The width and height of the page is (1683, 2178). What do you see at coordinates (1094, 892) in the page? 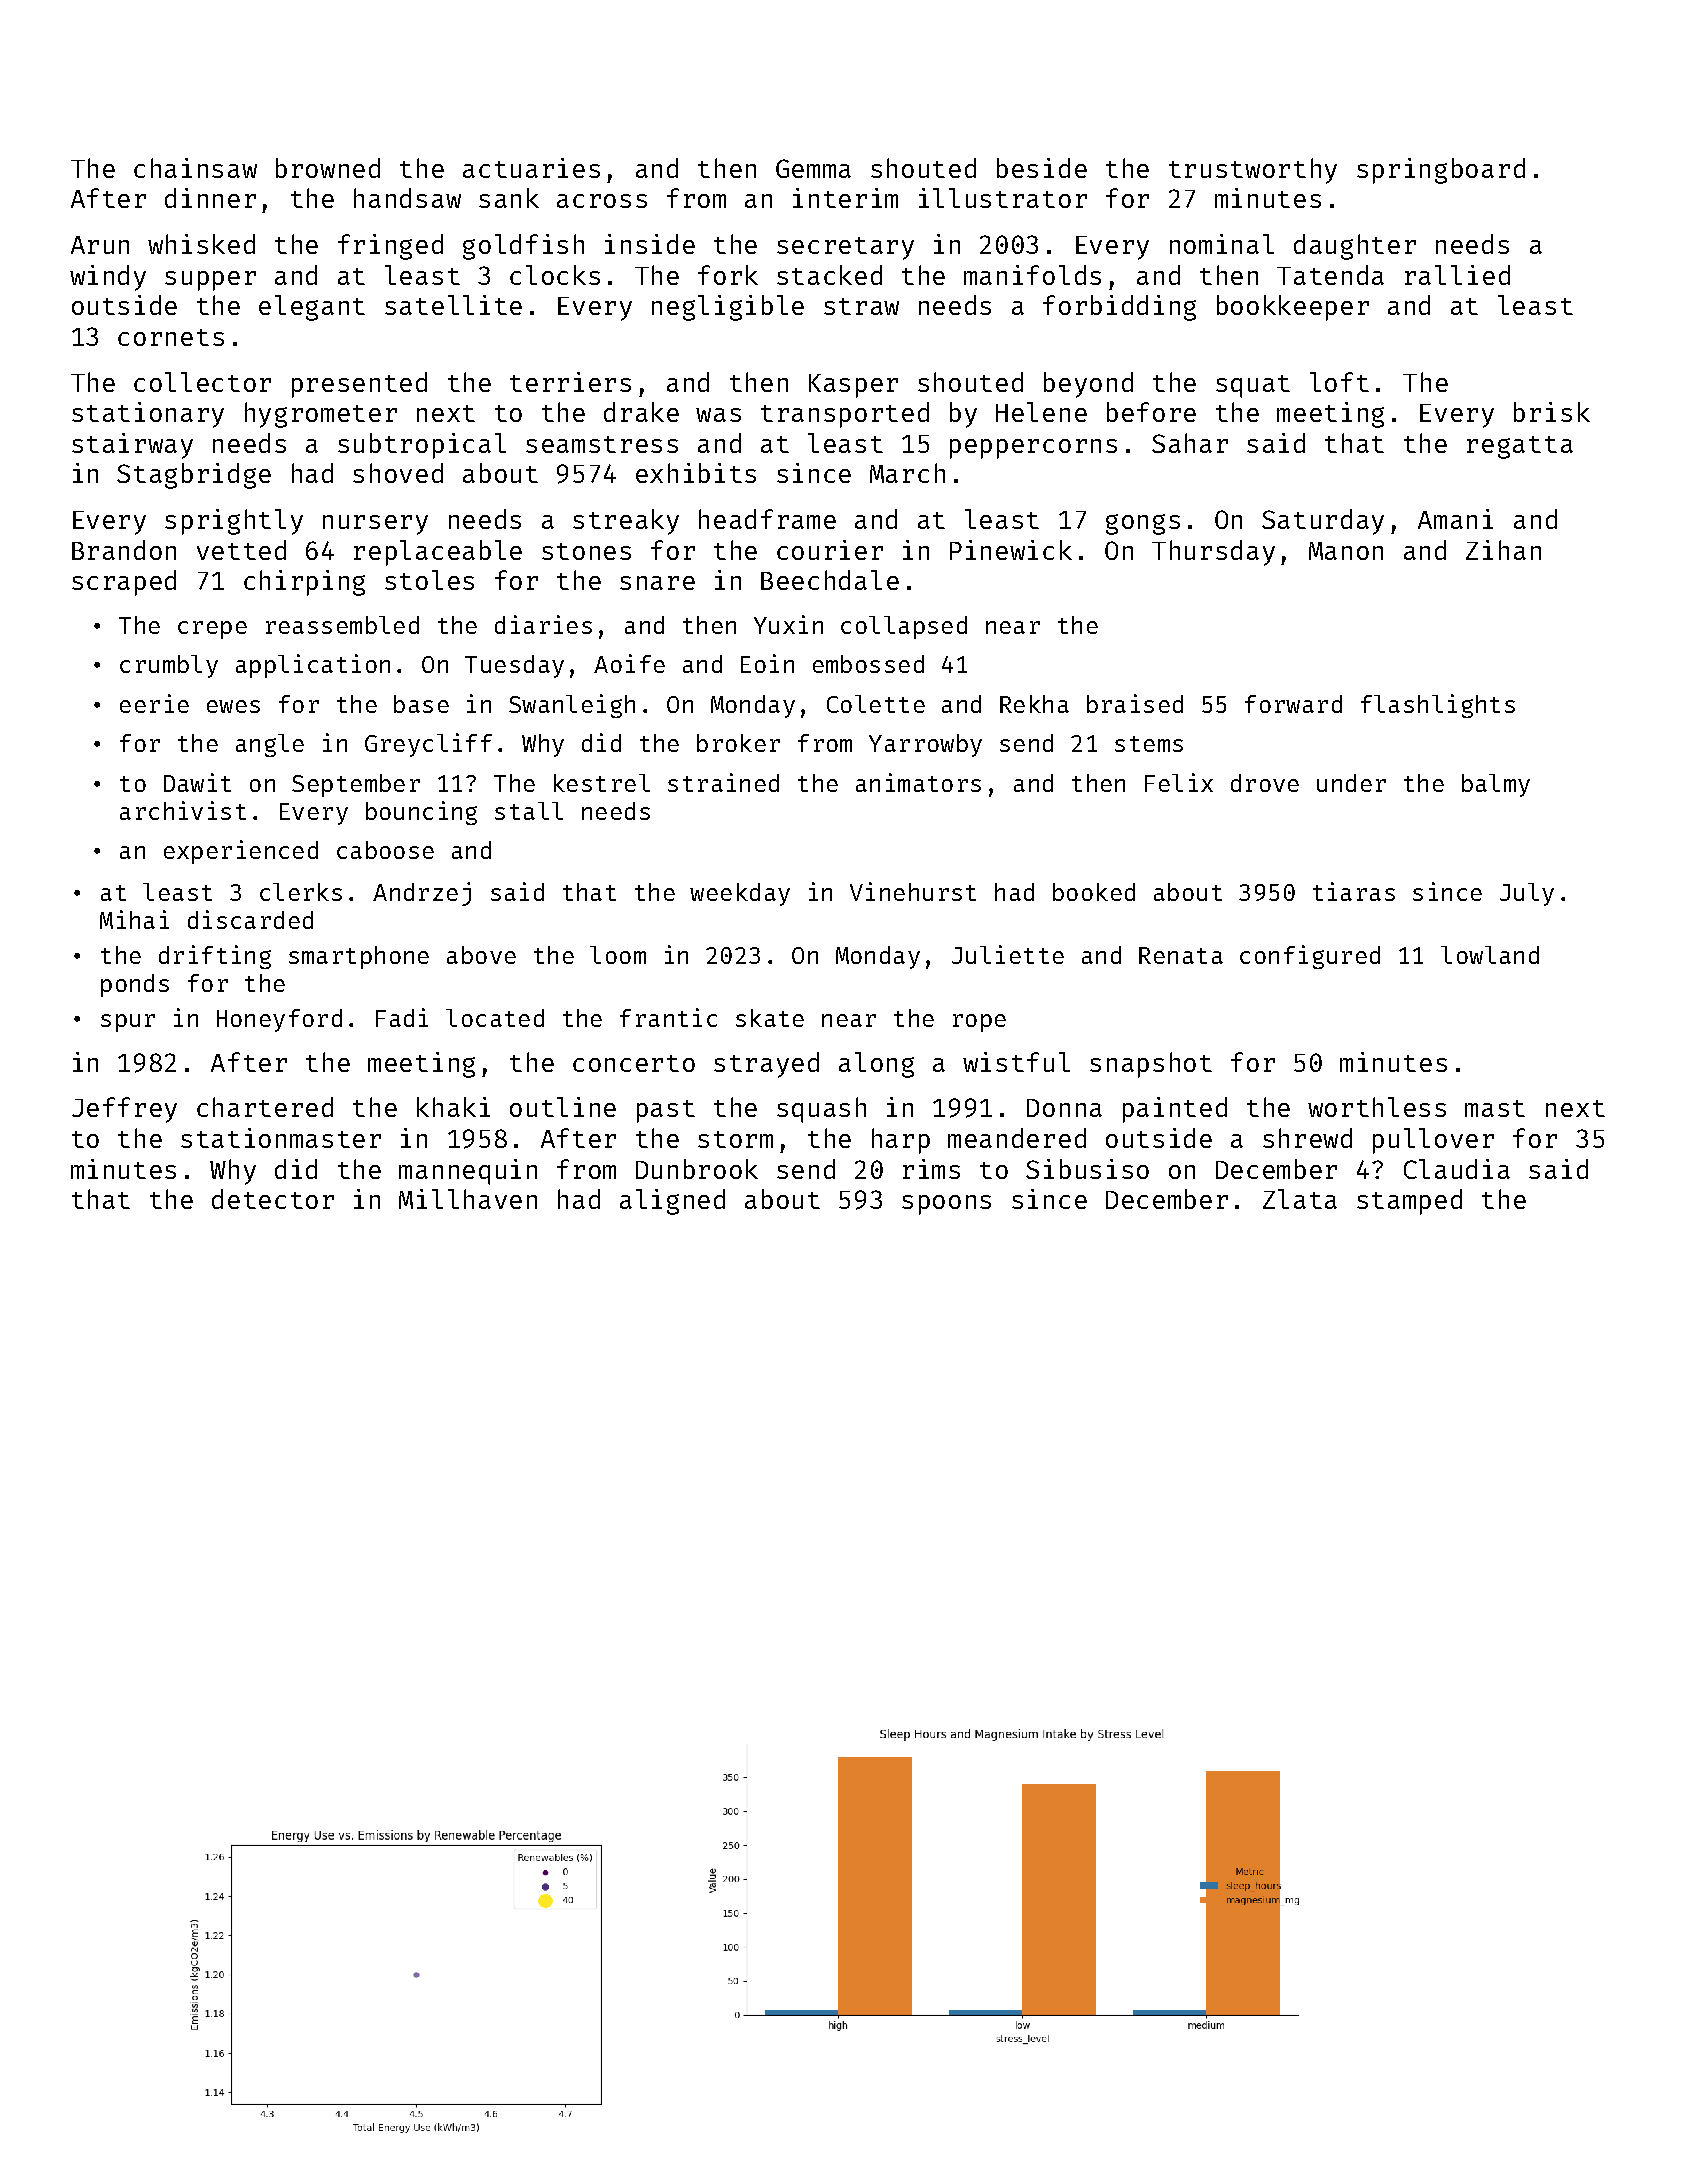
I see `booked` at bounding box center [1094, 892].
